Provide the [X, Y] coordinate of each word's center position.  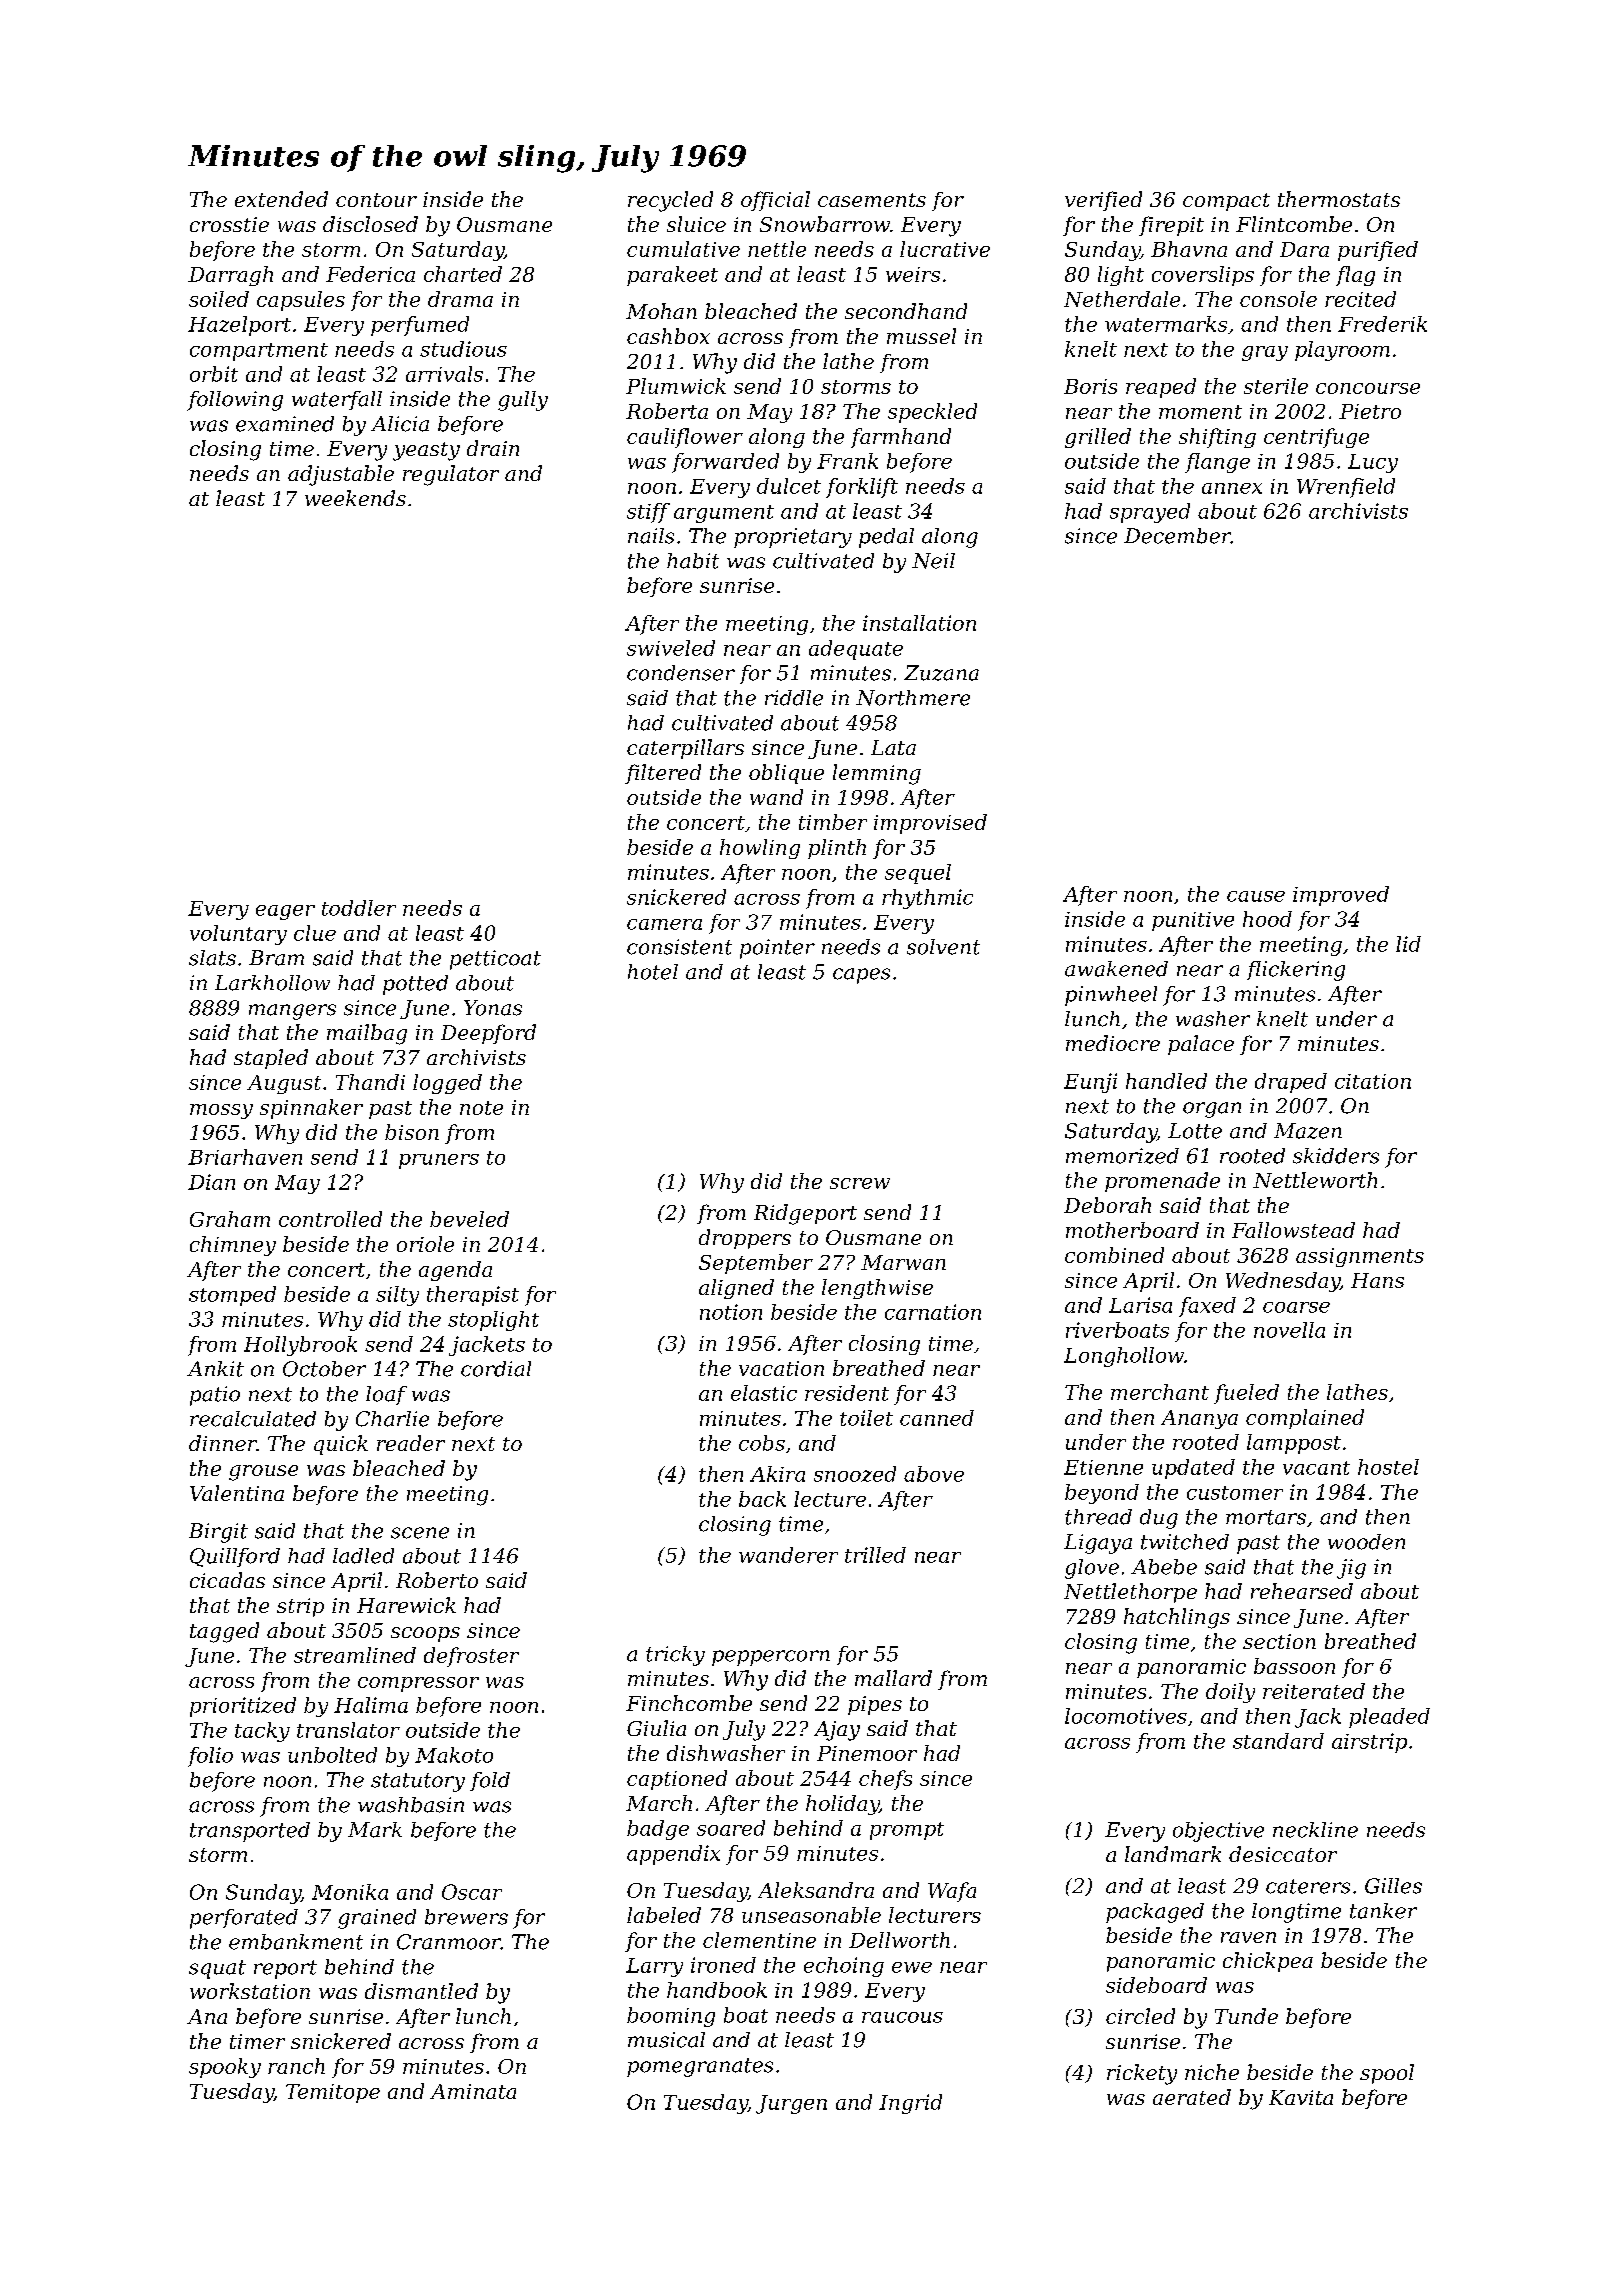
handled [1166, 1081]
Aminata [473, 2091]
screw [860, 1183]
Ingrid [910, 2104]
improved [1341, 896]
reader [411, 1443]
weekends [355, 498]
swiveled [671, 648]
